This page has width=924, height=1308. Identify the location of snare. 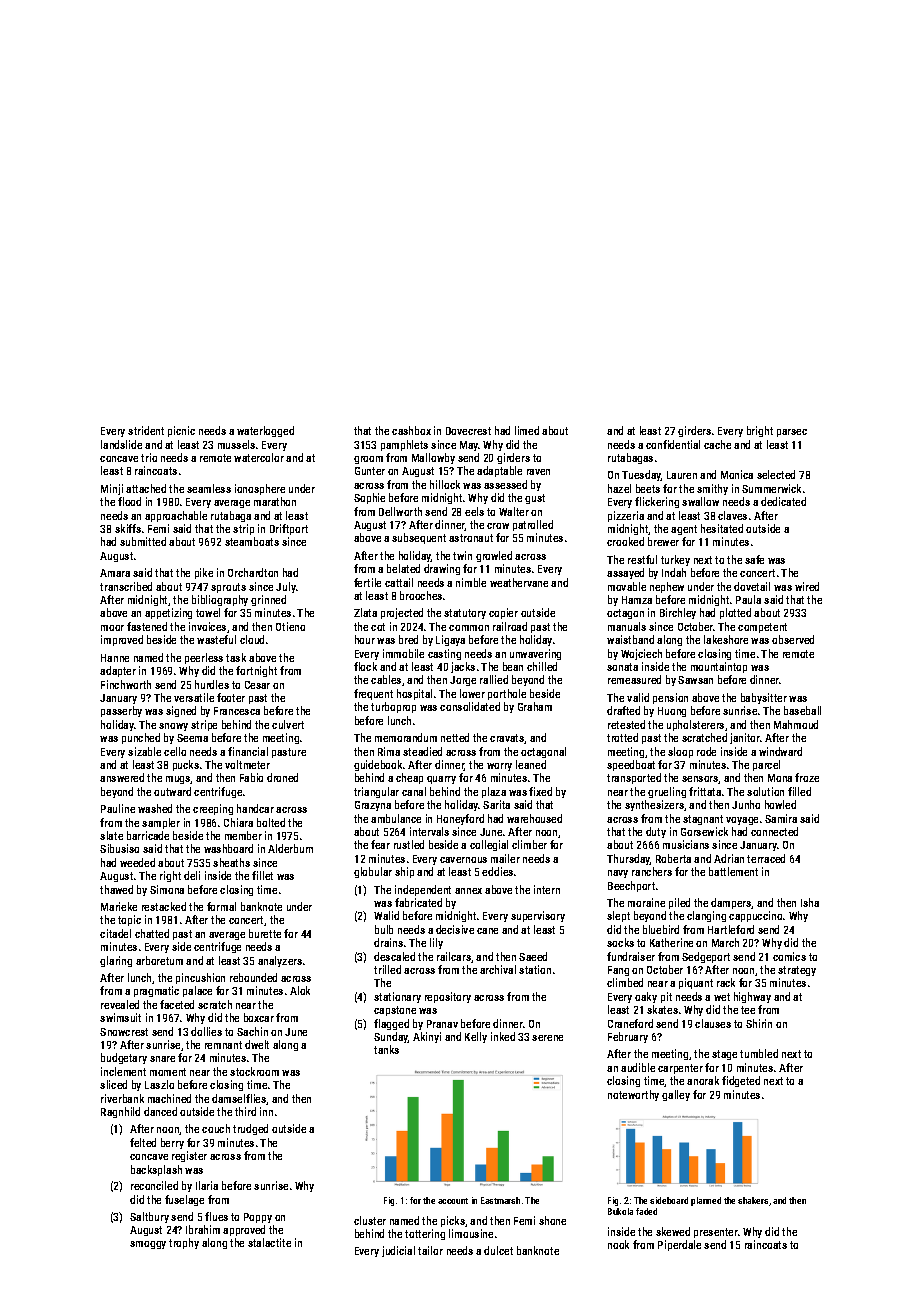
(162, 1059).
